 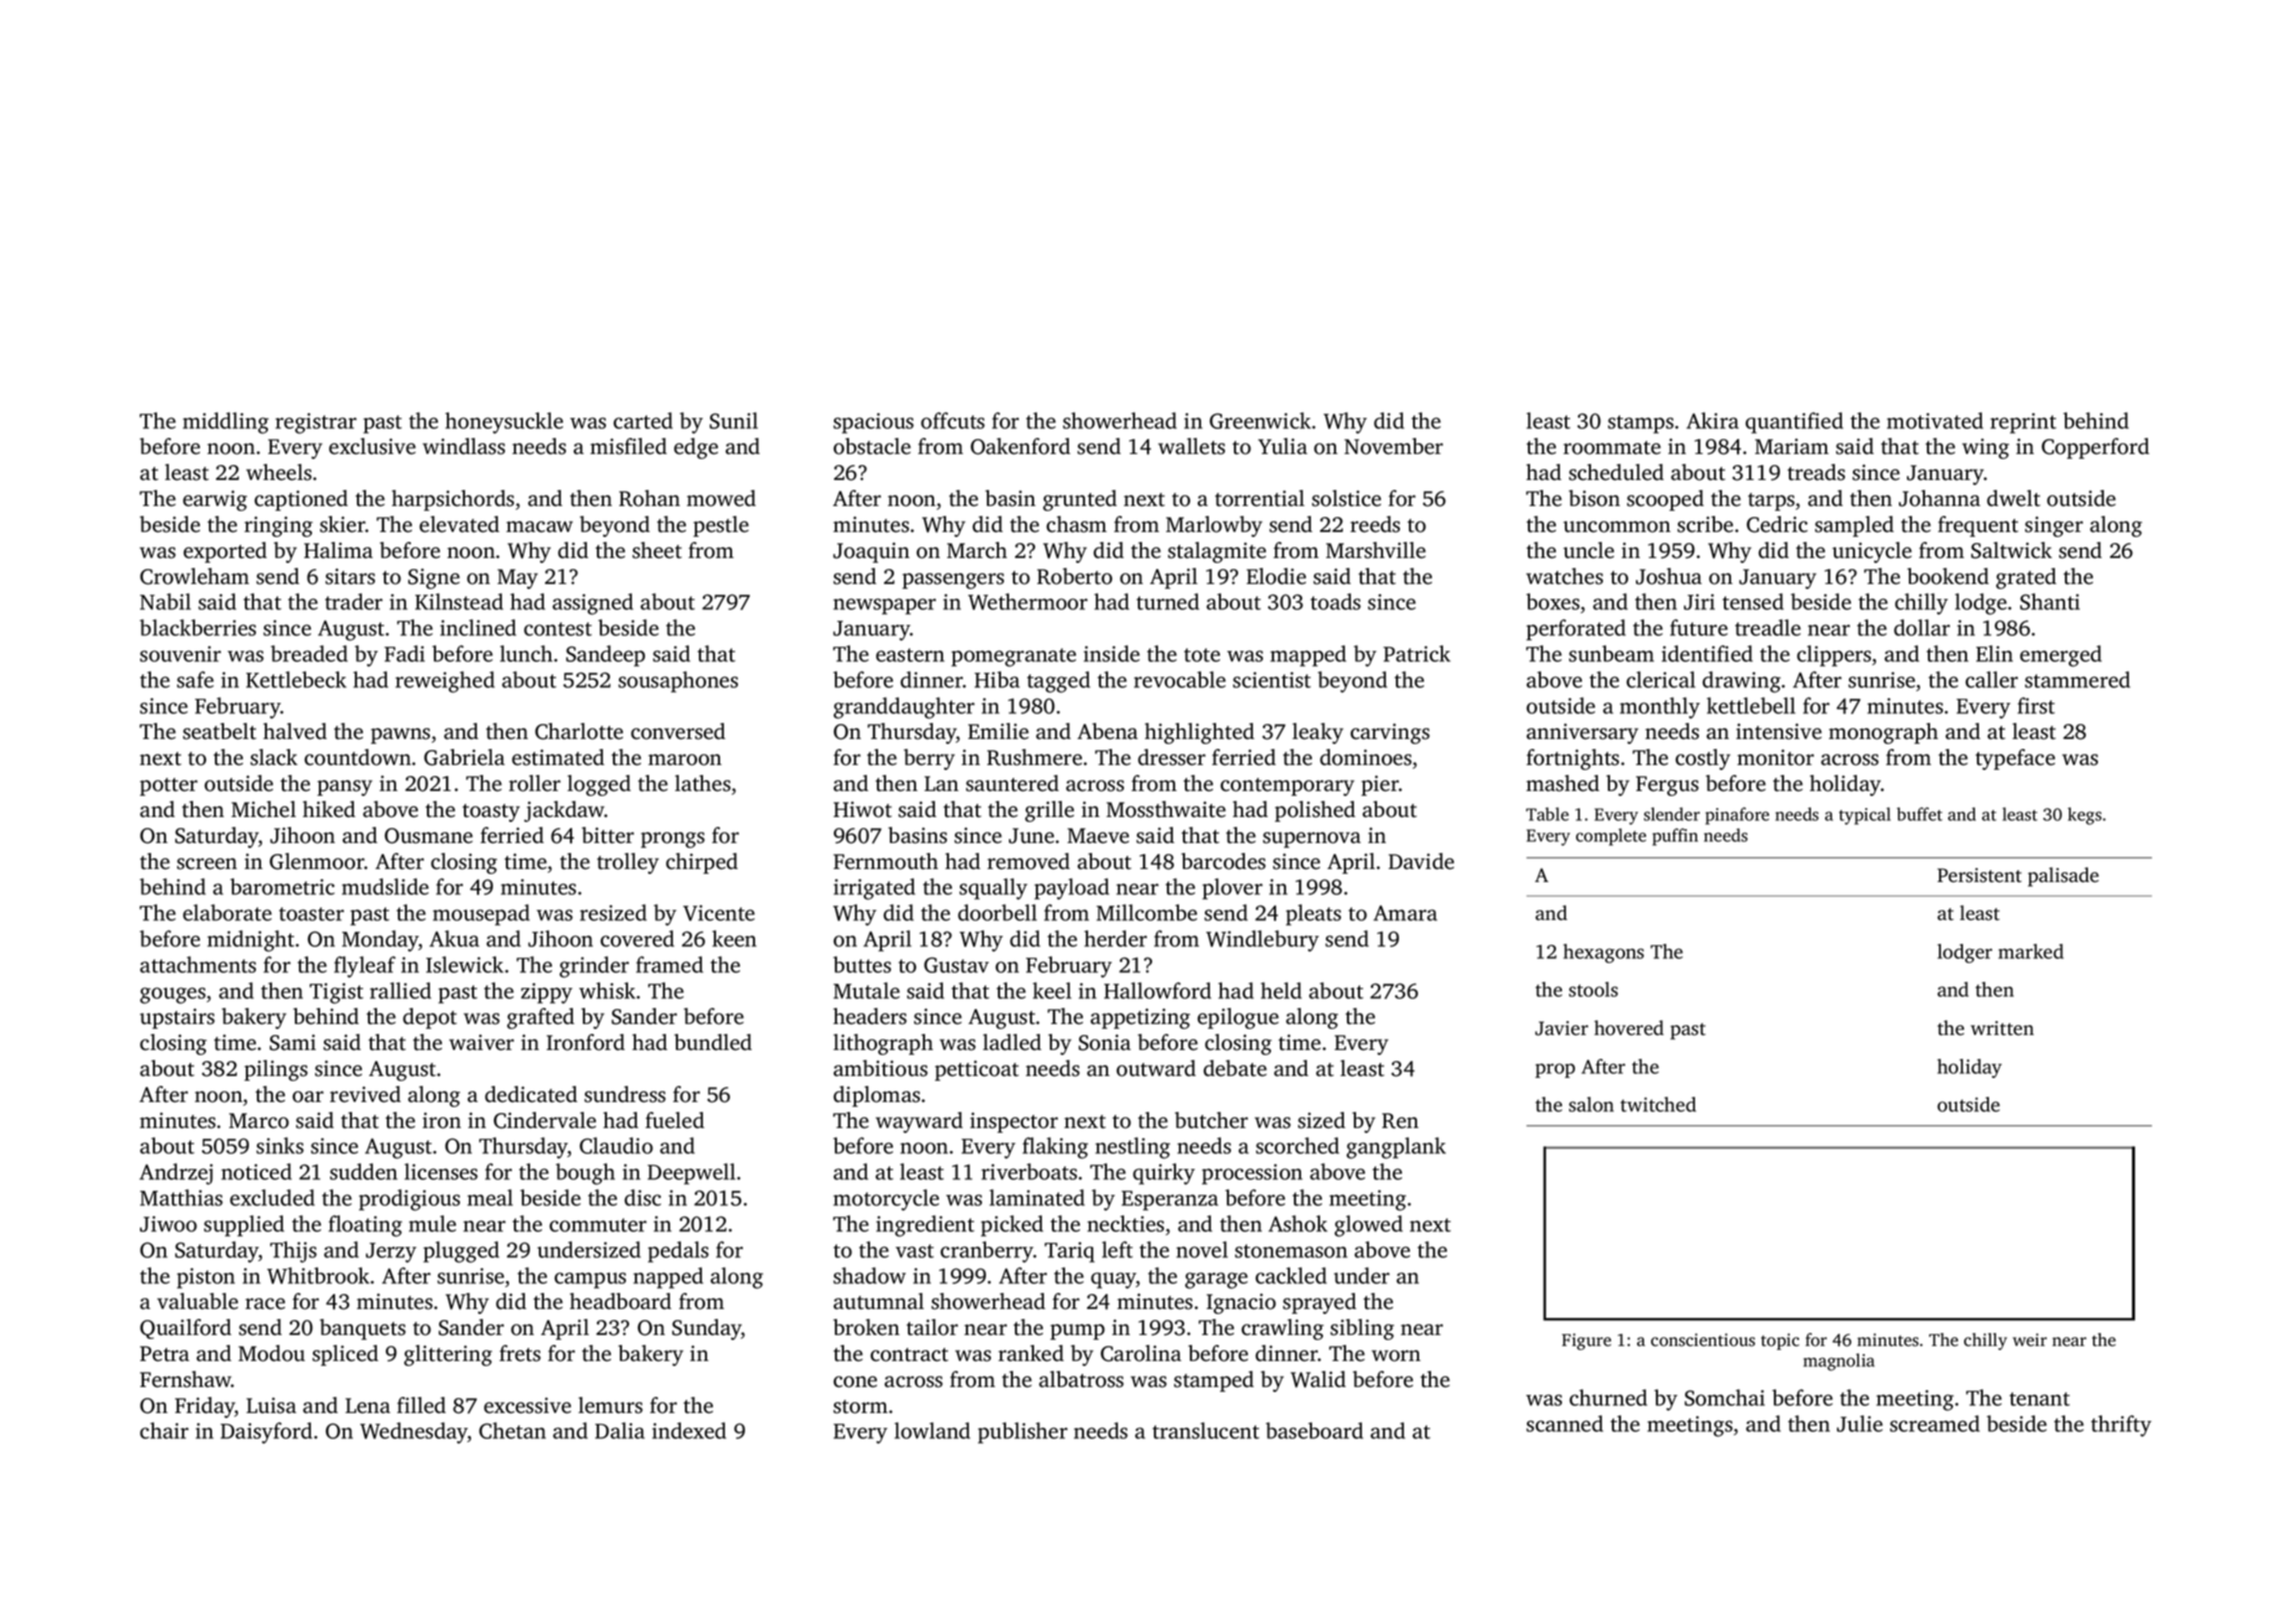 I want to click on sinks, so click(x=280, y=1145).
